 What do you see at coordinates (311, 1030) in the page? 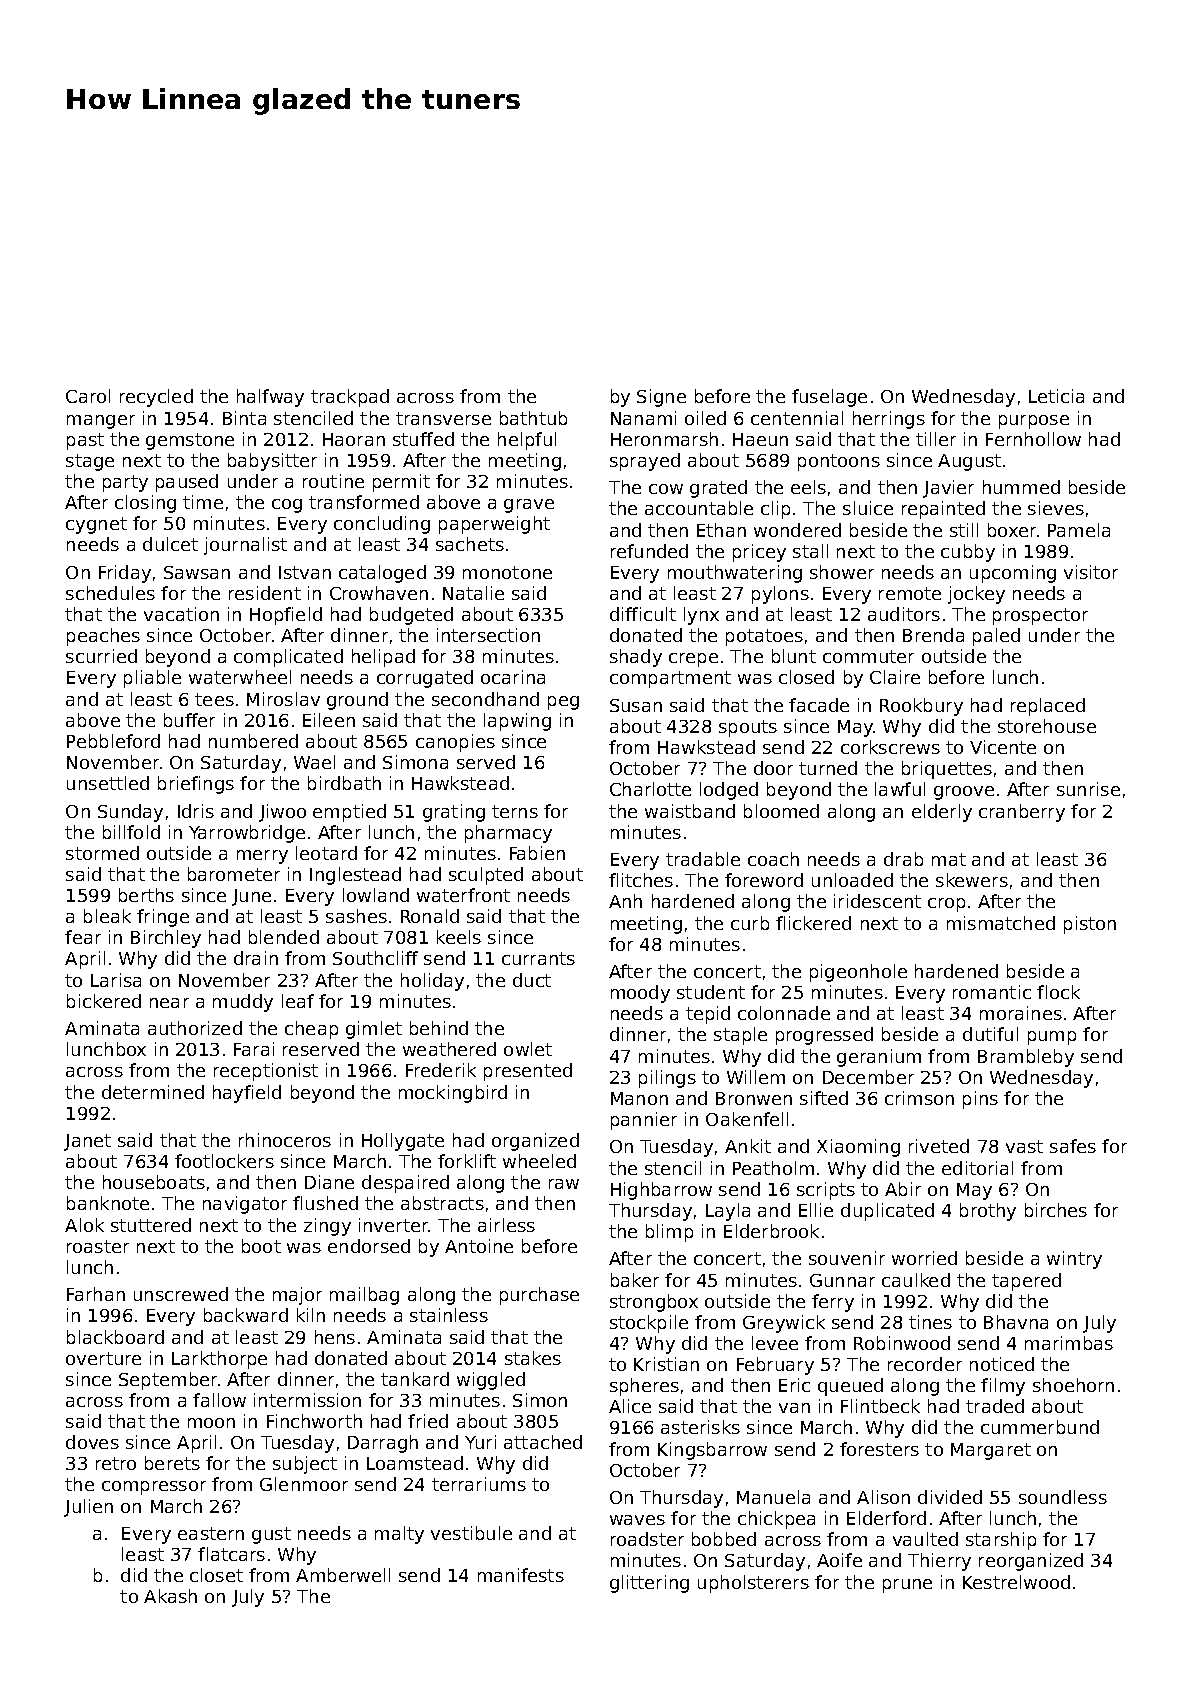
I see `cheap` at bounding box center [311, 1030].
